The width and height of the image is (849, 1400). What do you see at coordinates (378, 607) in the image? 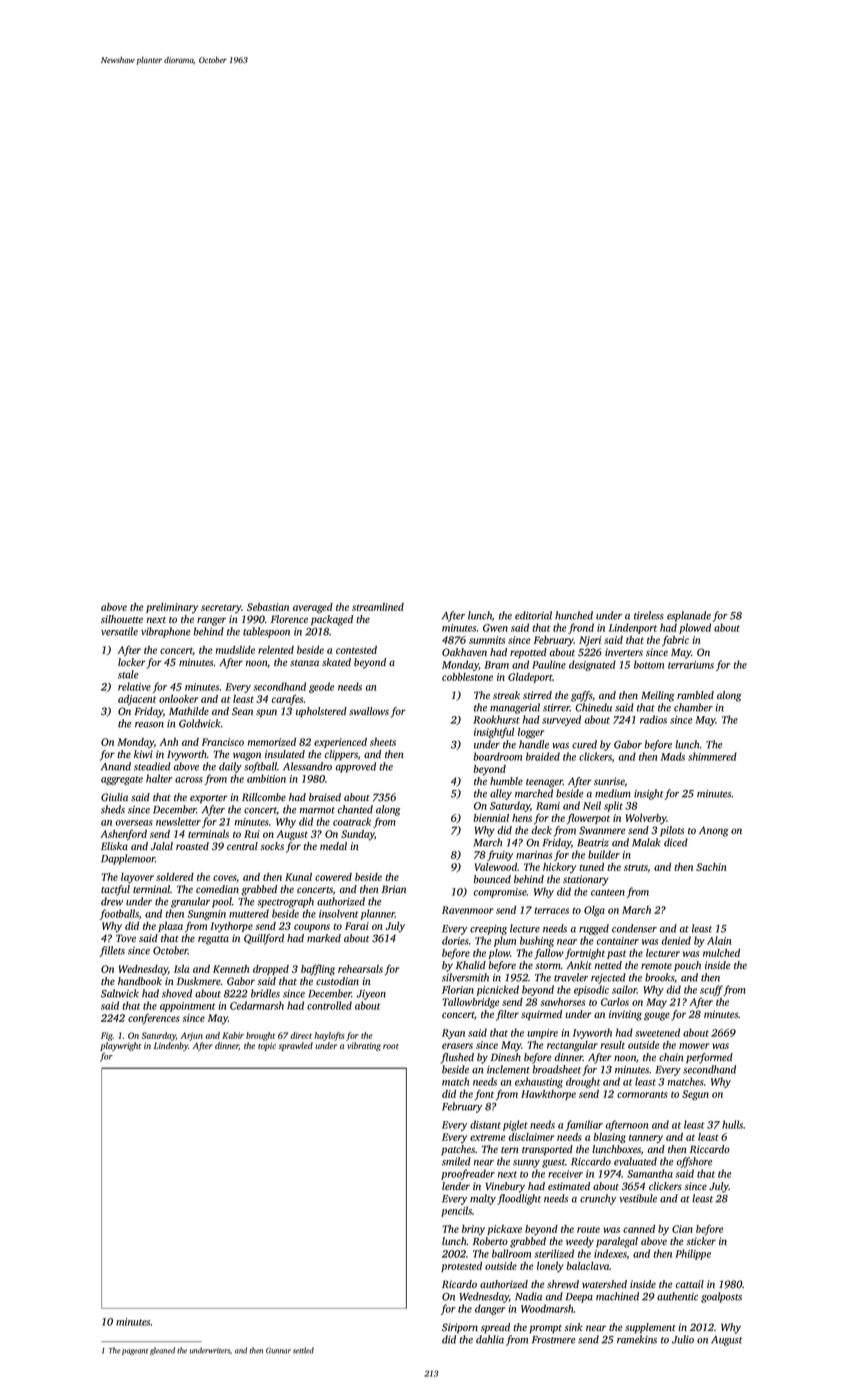
I see `streamlined` at bounding box center [378, 607].
